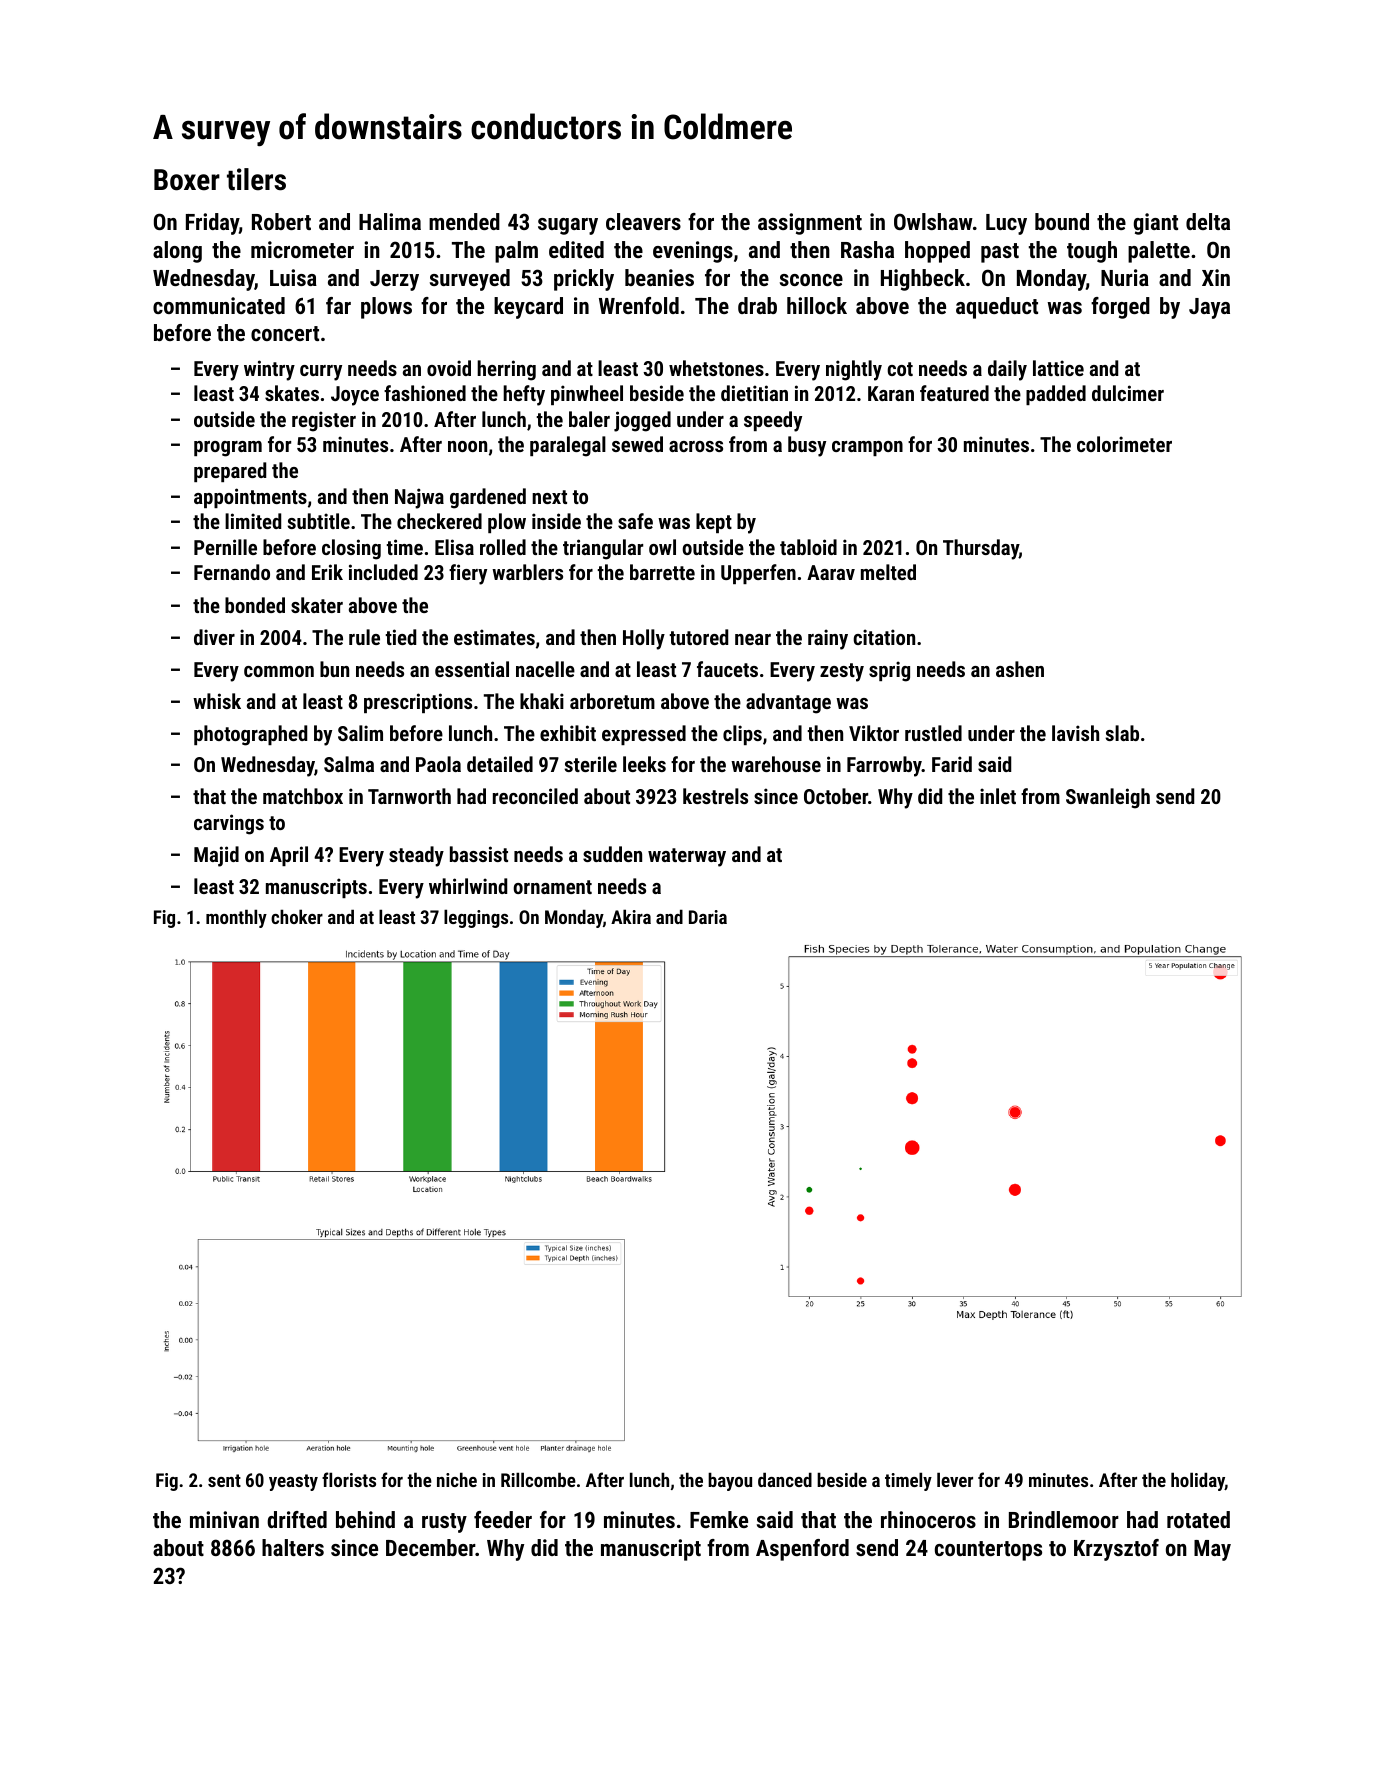  What do you see at coordinates (187, 180) in the document?
I see `Boxer` at bounding box center [187, 180].
